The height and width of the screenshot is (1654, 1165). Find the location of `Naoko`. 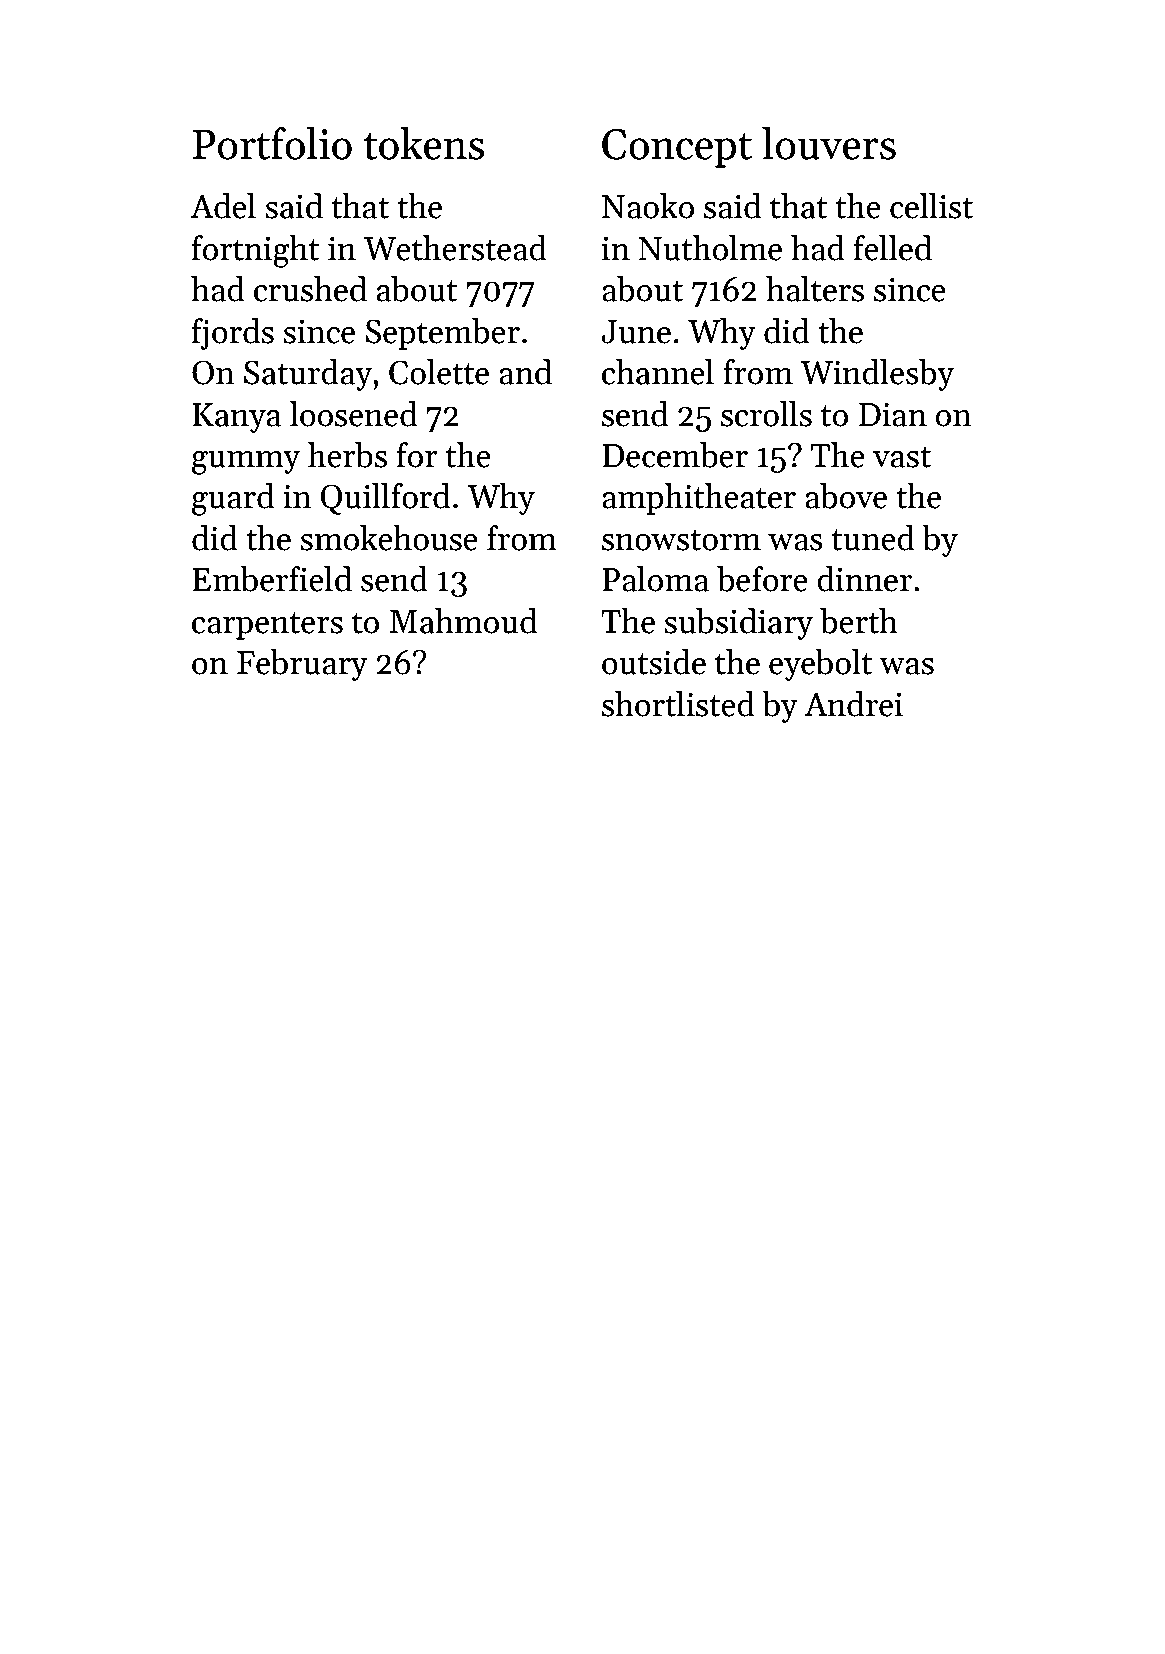

Naoko is located at coordinates (648, 206).
